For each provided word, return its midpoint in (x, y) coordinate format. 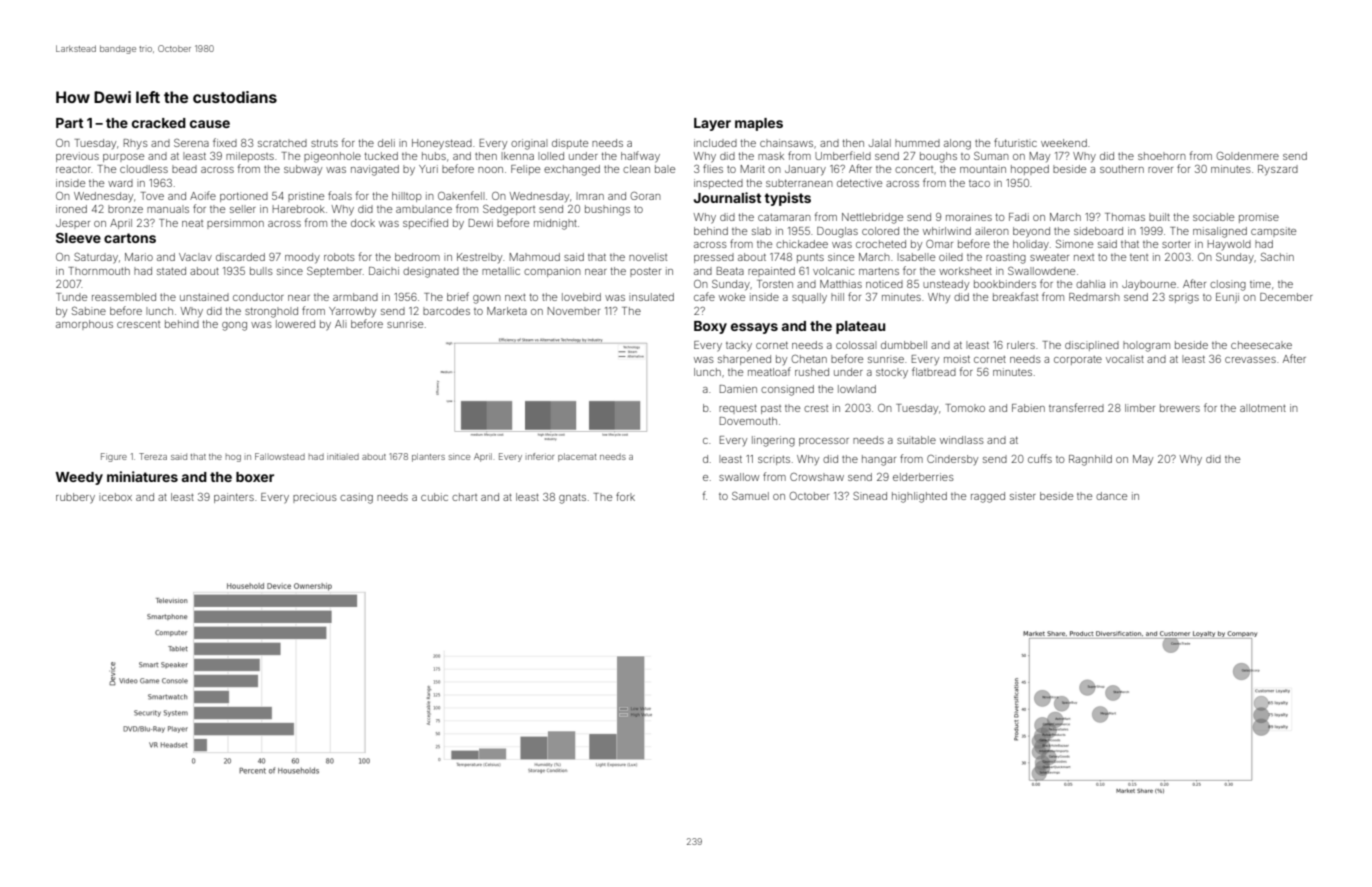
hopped (1030, 170)
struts (324, 143)
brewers (1180, 408)
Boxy (710, 327)
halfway (640, 157)
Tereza (153, 456)
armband (355, 297)
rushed (812, 372)
